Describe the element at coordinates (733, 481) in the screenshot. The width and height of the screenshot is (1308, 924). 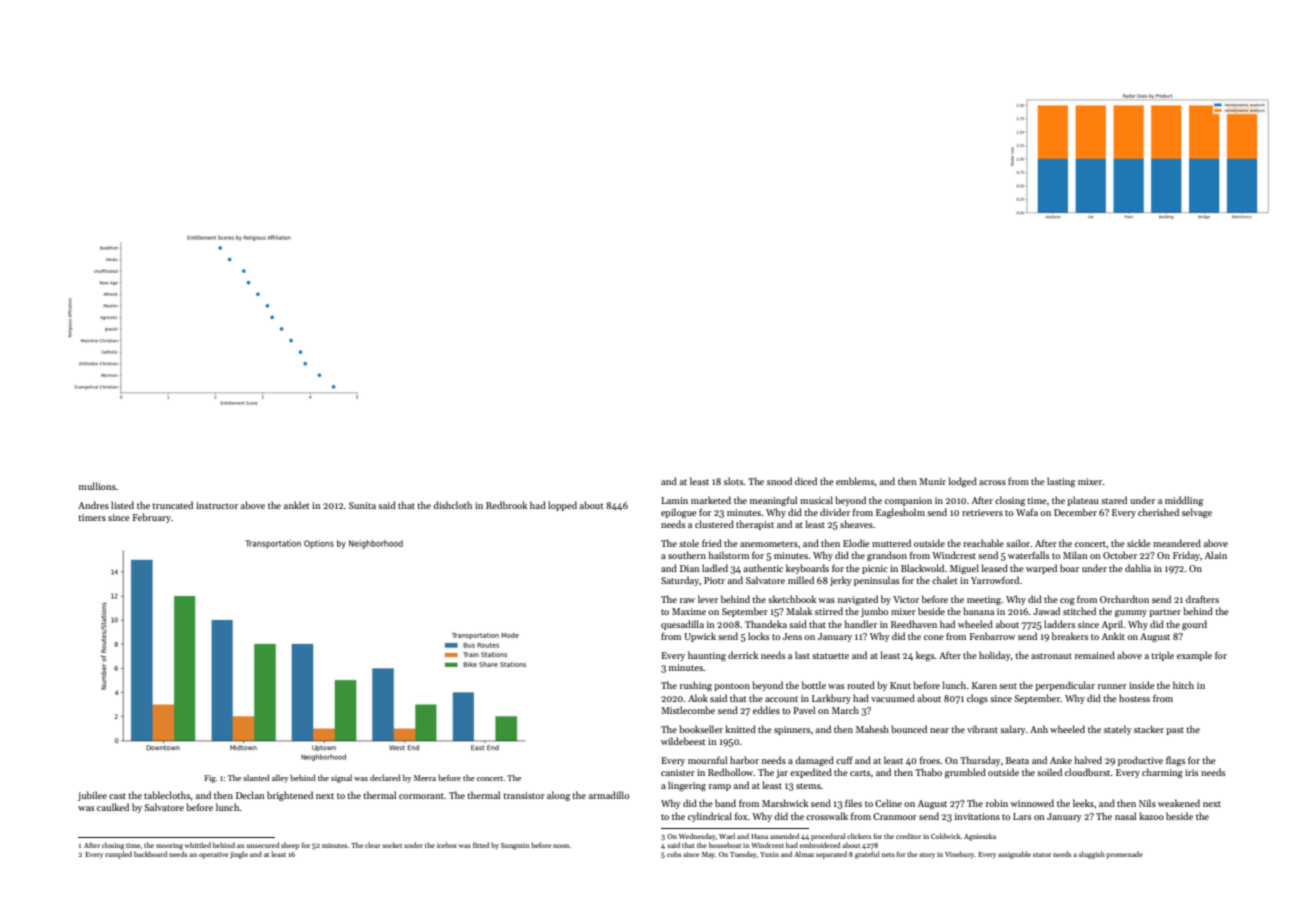
I see `slots` at that location.
